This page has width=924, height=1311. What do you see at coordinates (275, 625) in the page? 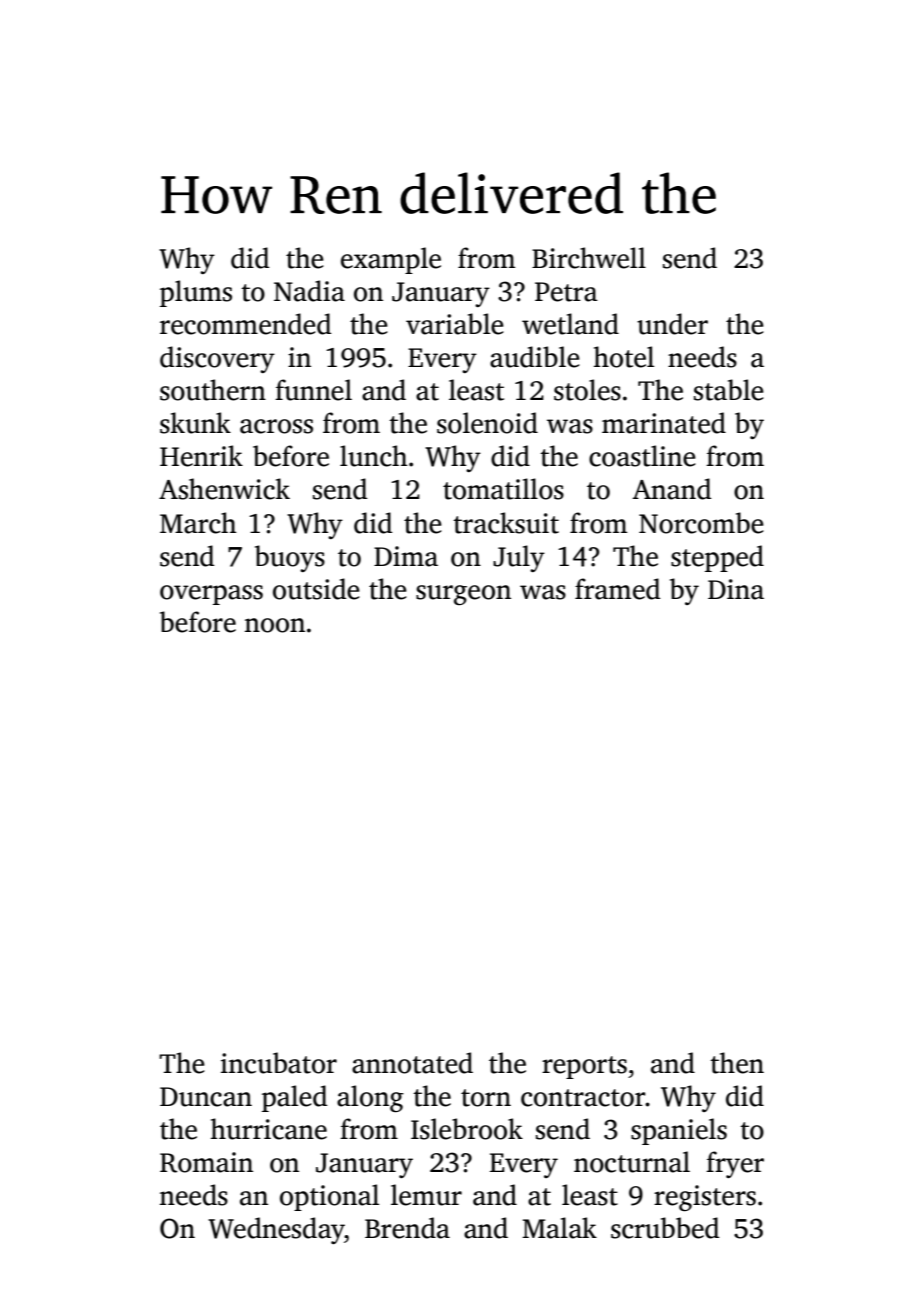
I see `noon` at bounding box center [275, 625].
